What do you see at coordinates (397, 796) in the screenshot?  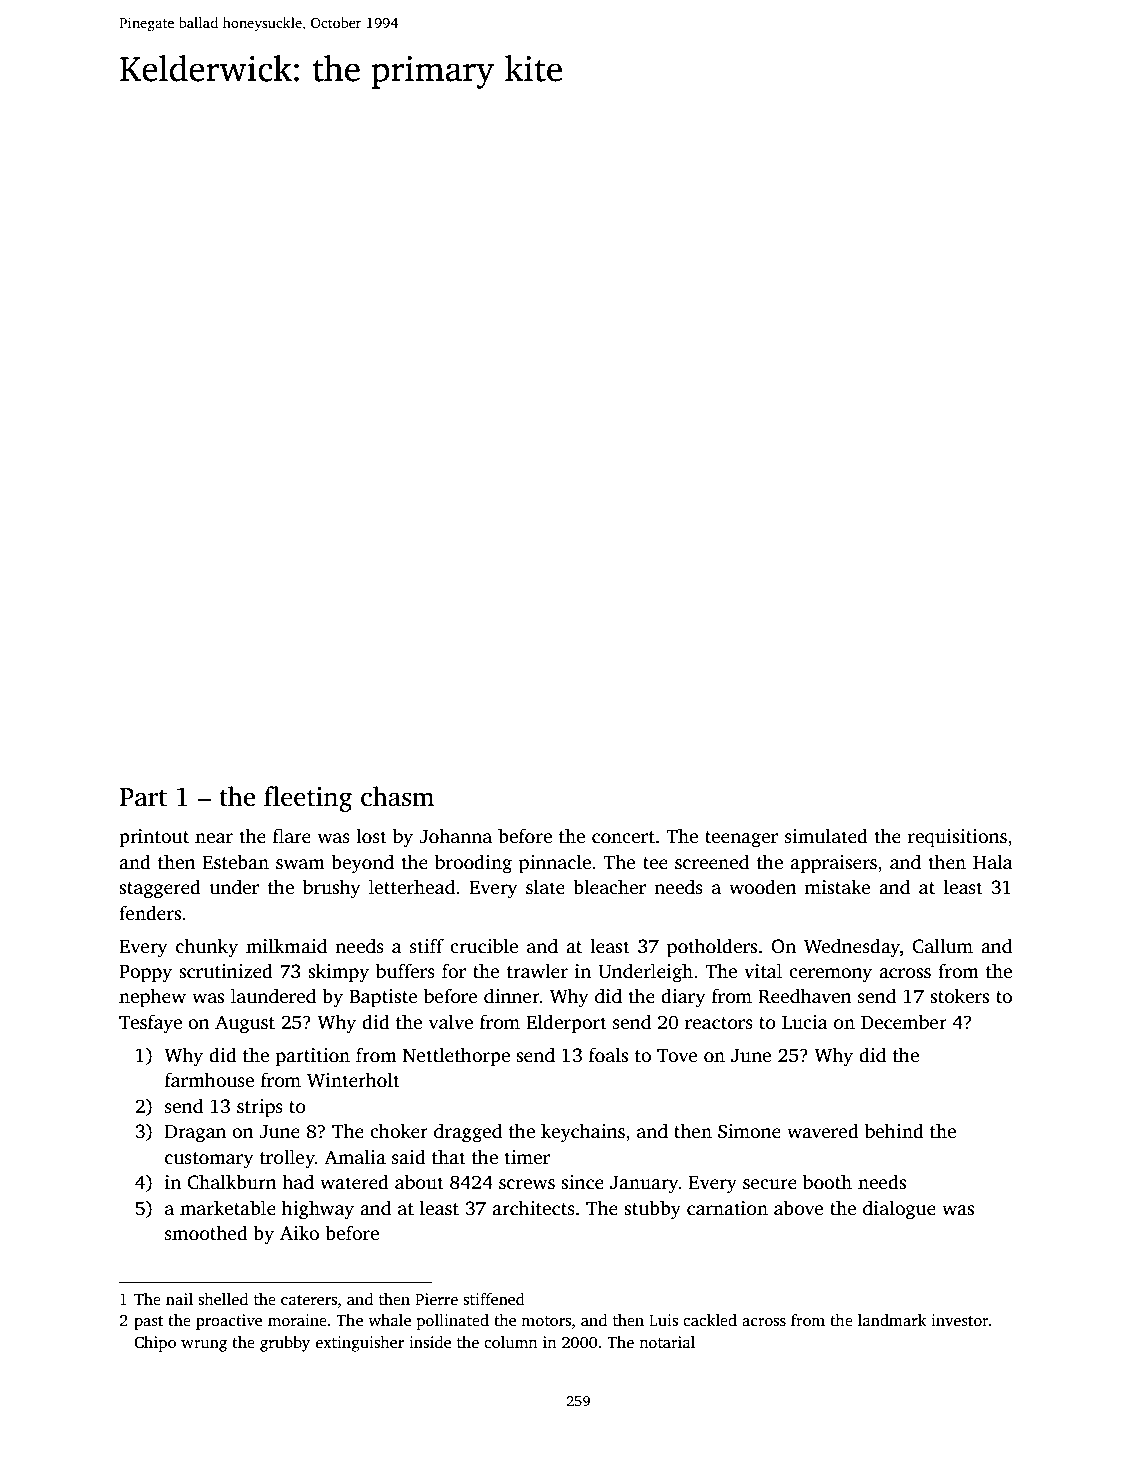 I see `chasm` at bounding box center [397, 796].
